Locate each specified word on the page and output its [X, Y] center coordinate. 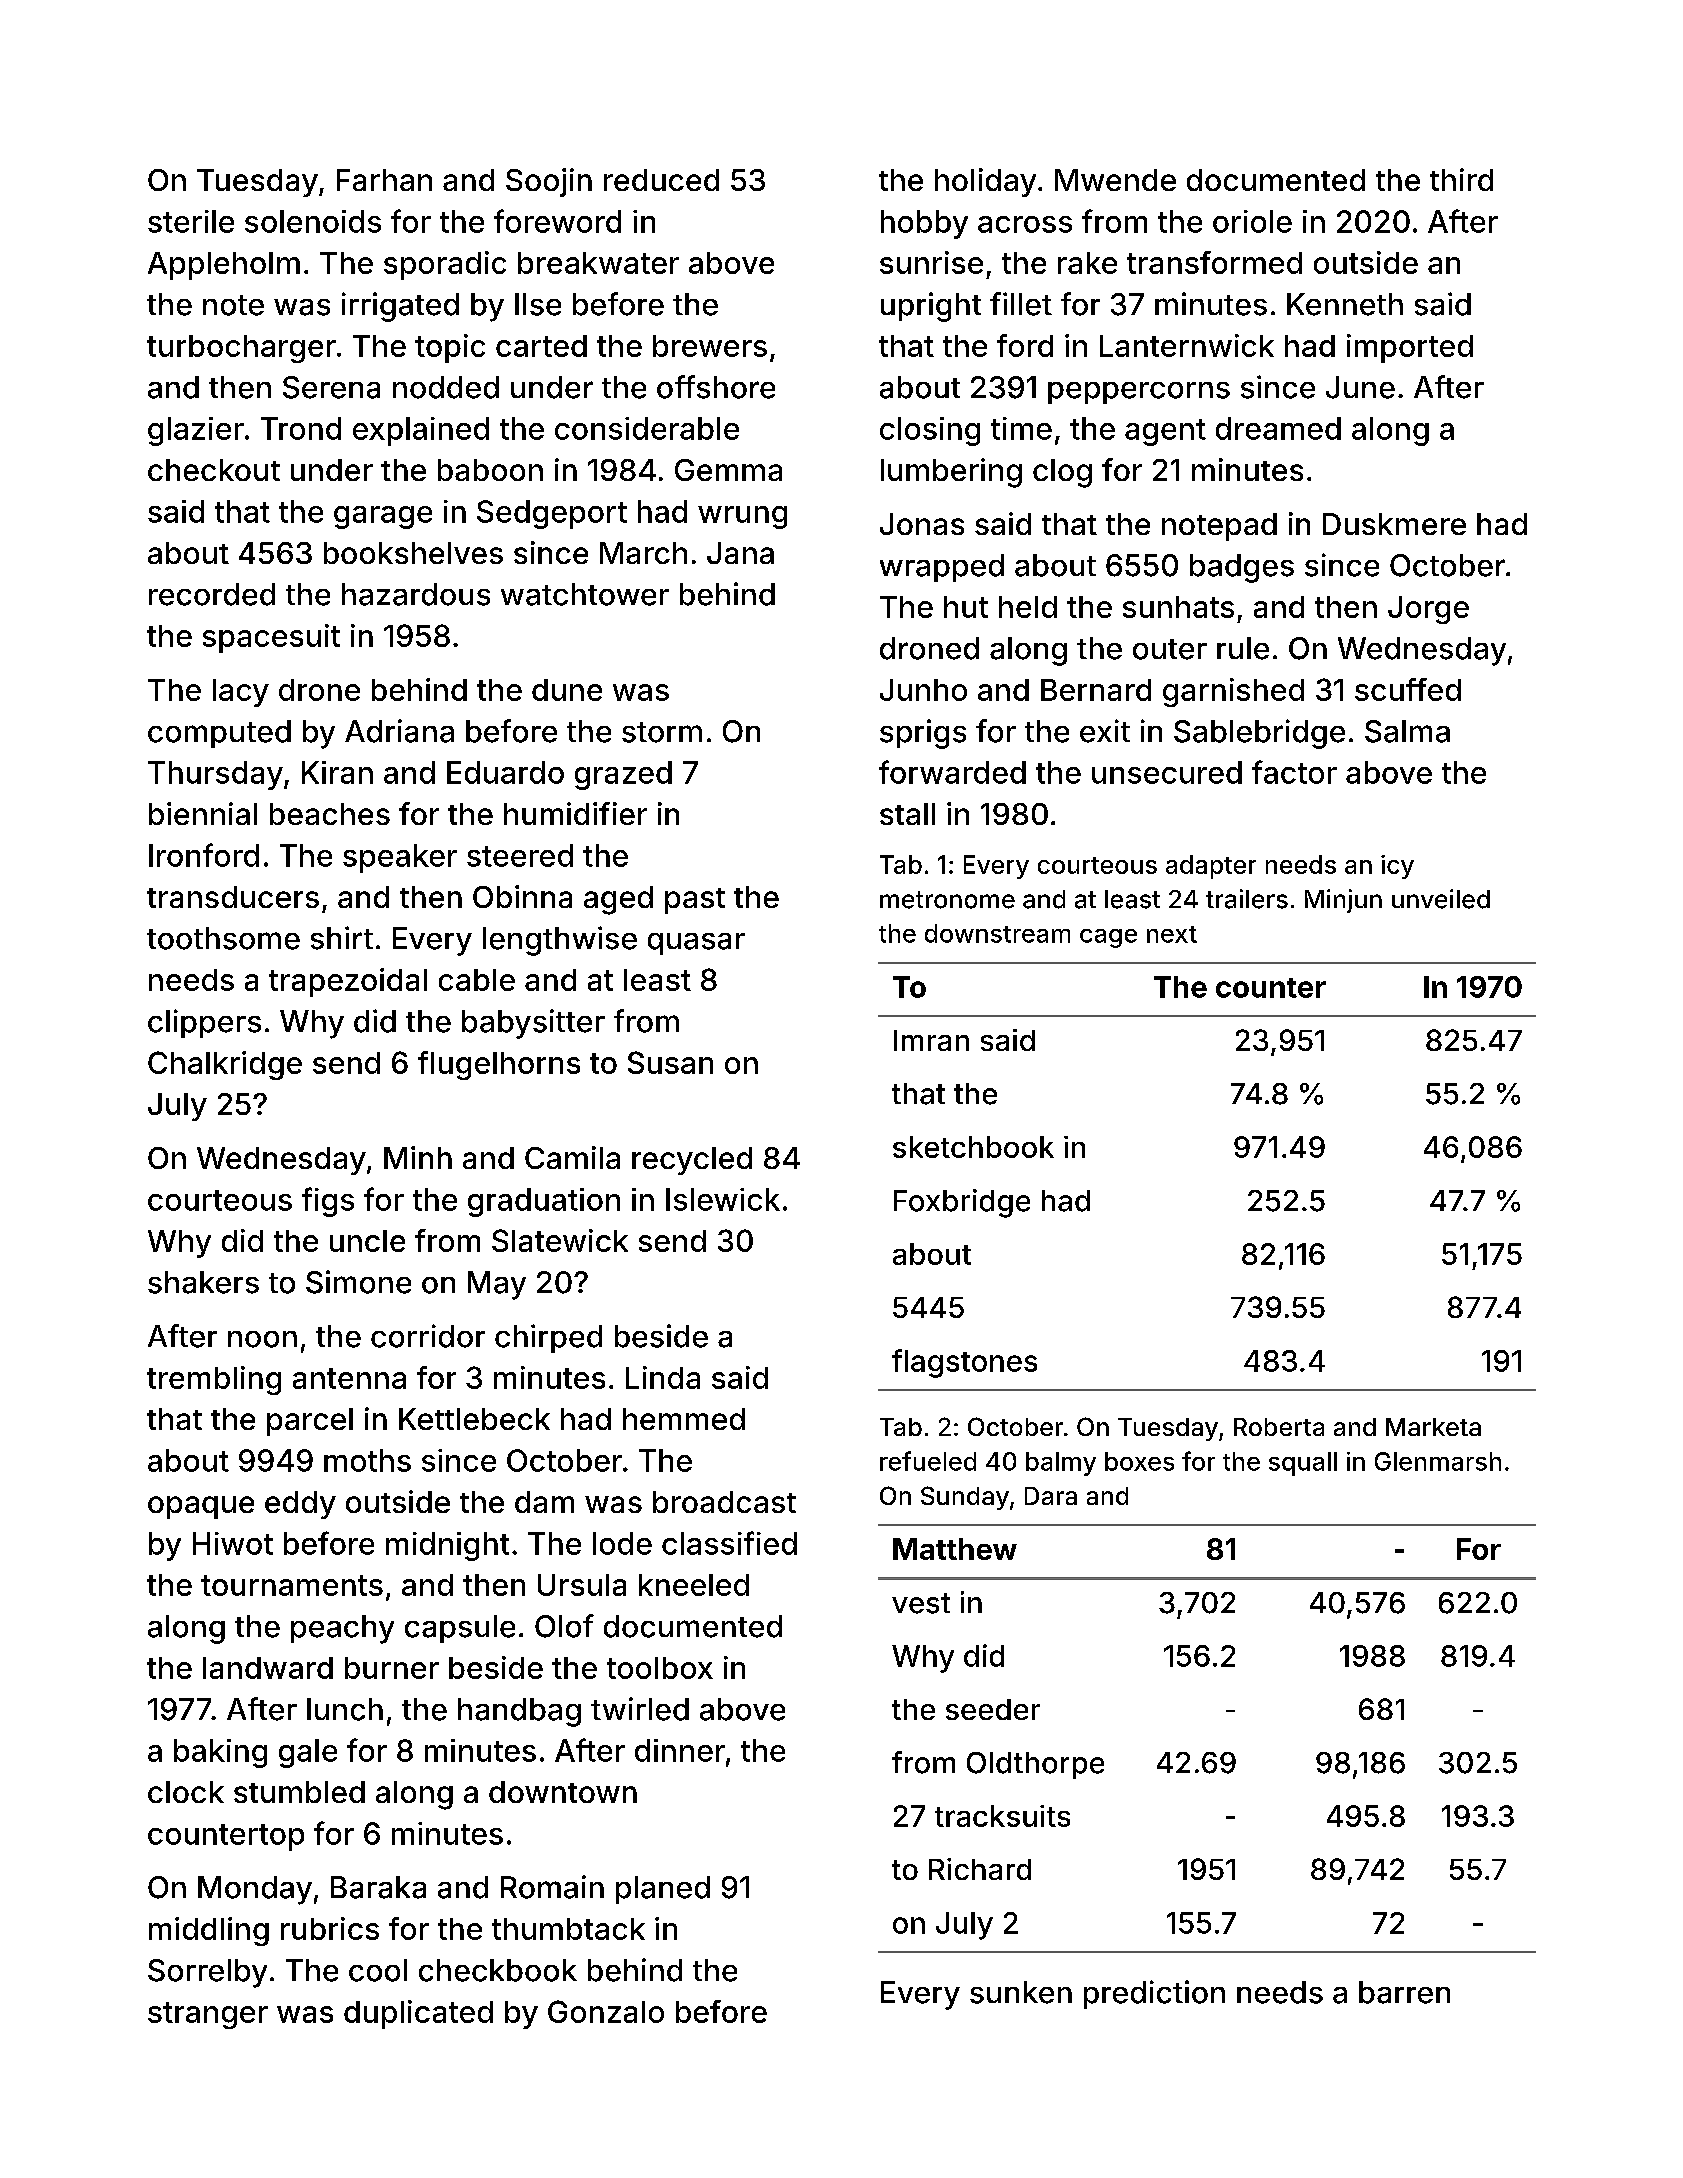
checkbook [498, 1970]
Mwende [1115, 180]
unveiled [1441, 899]
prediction [1154, 1994]
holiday [985, 182]
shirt [342, 938]
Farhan [384, 180]
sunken [1021, 1992]
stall [907, 814]
